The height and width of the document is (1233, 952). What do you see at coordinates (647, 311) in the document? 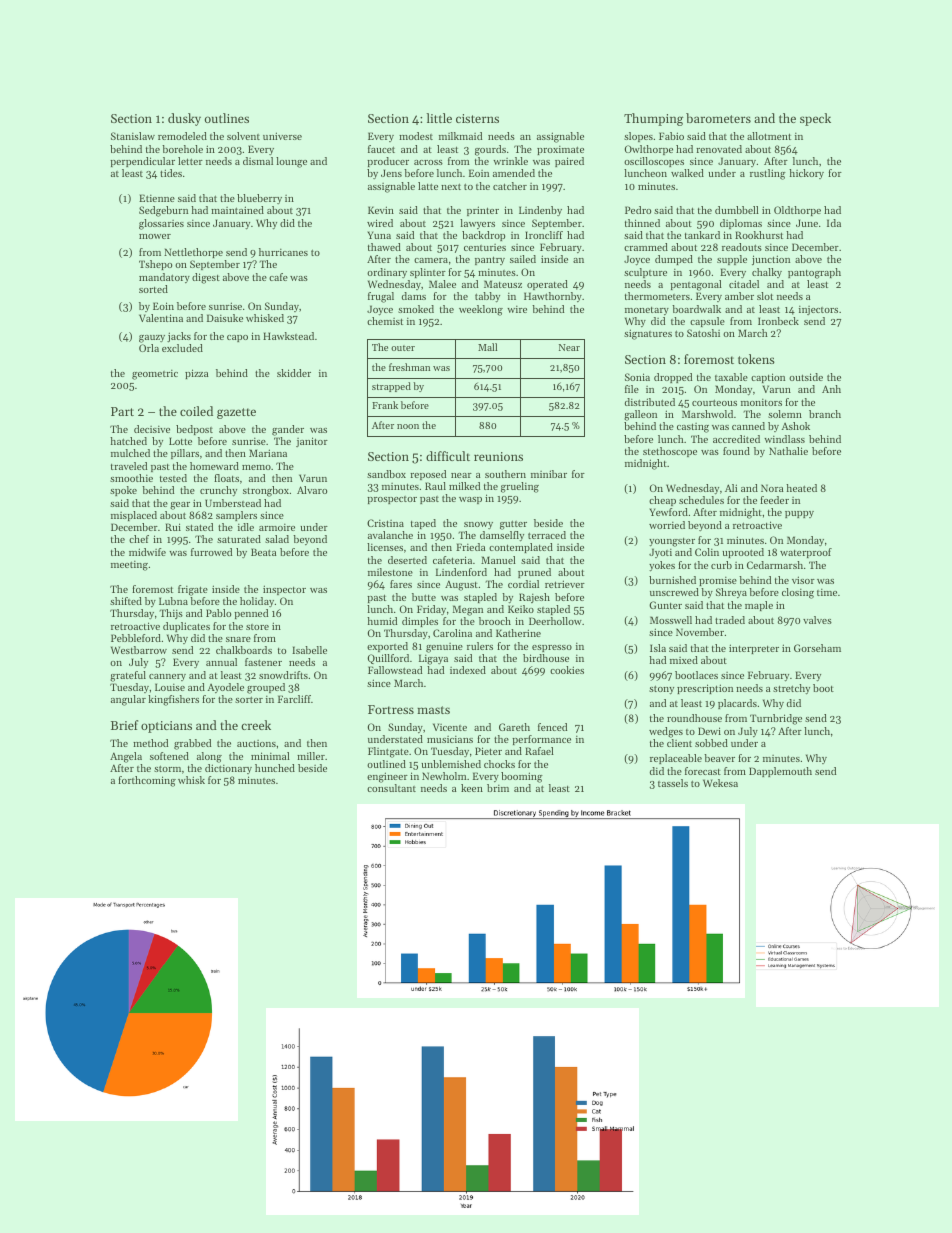
I see `monetary` at bounding box center [647, 311].
